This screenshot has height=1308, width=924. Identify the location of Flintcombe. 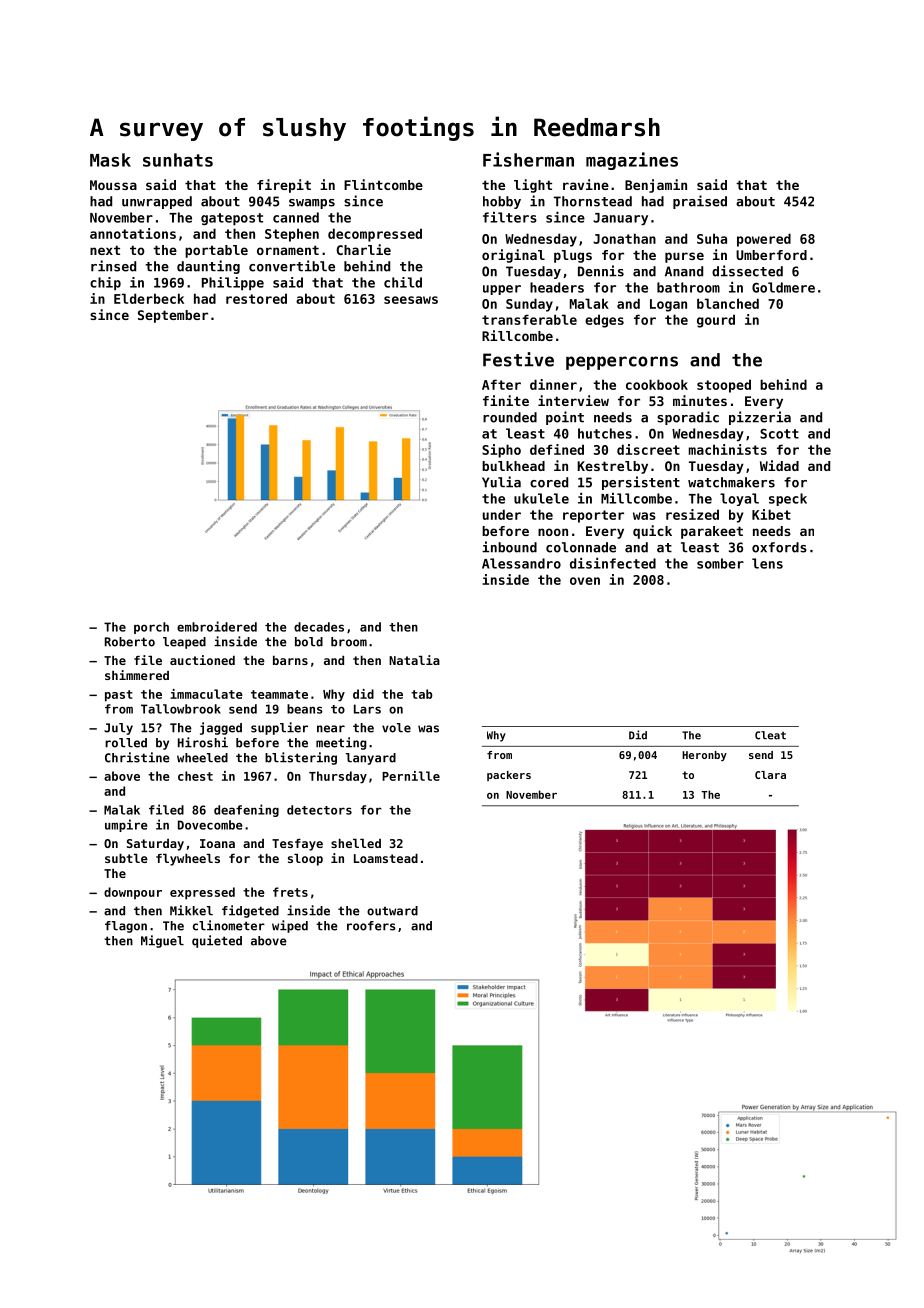
(383, 184).
